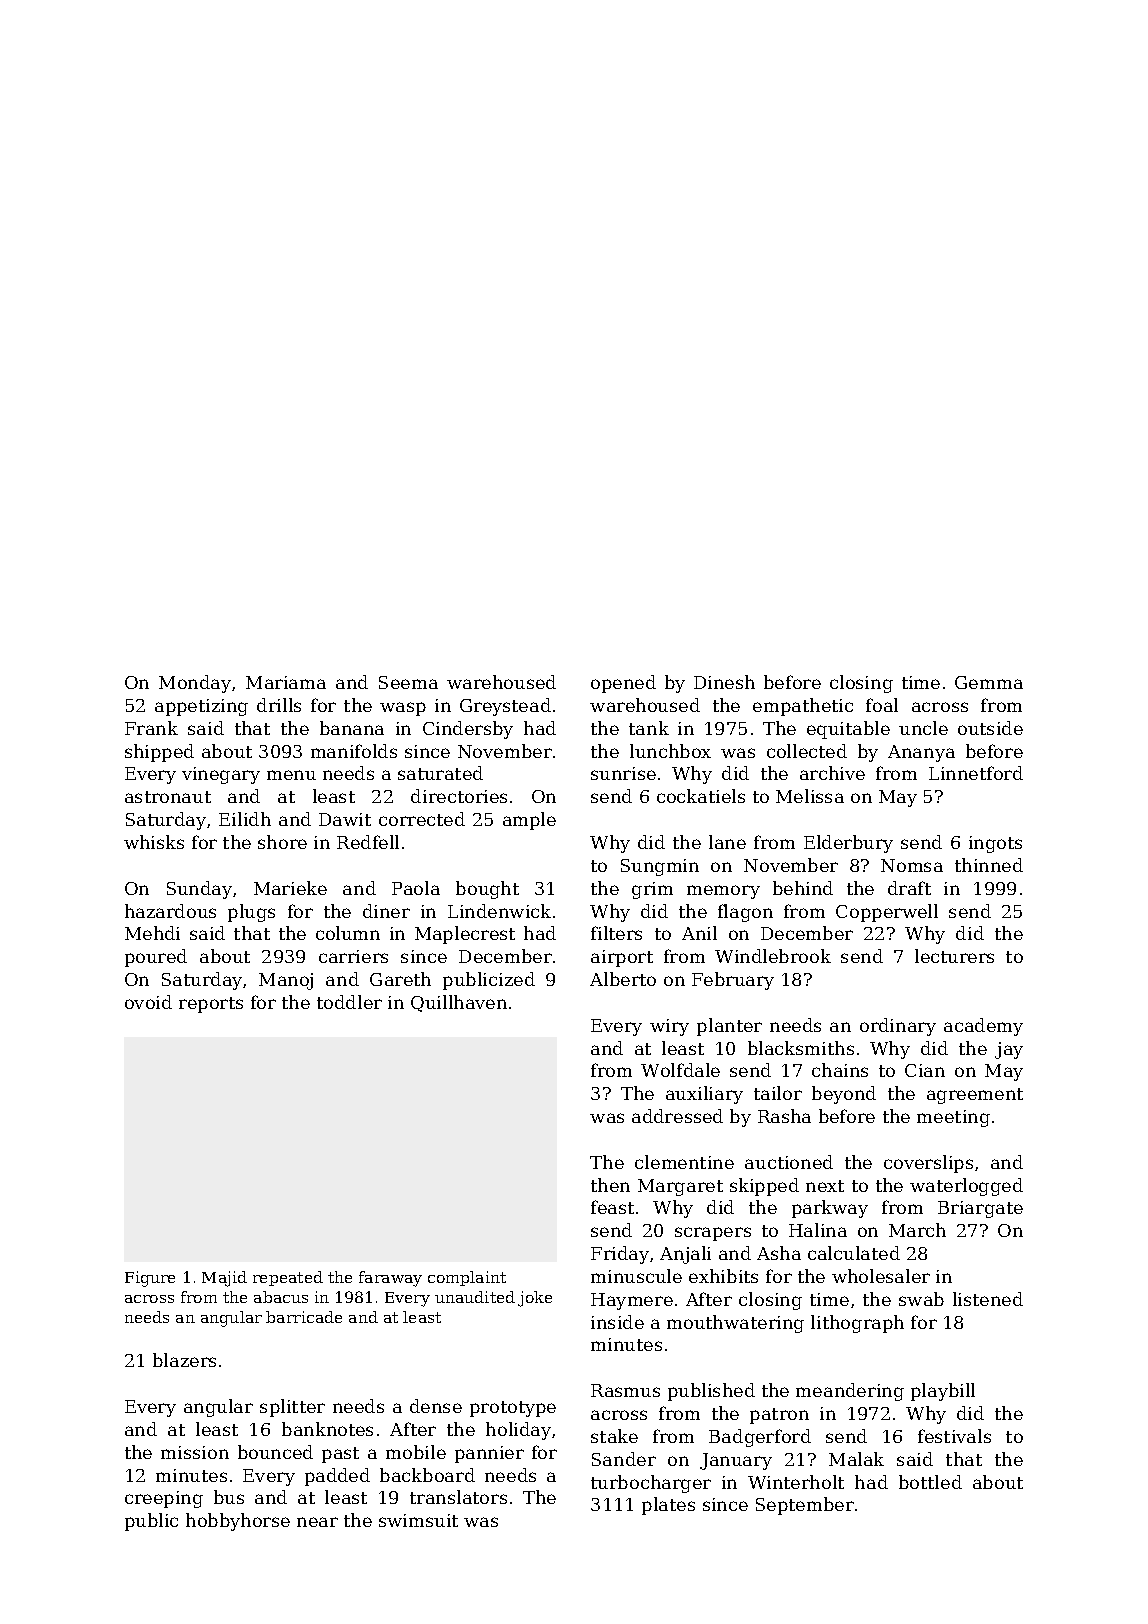  What do you see at coordinates (164, 1499) in the image?
I see `creeping` at bounding box center [164, 1499].
